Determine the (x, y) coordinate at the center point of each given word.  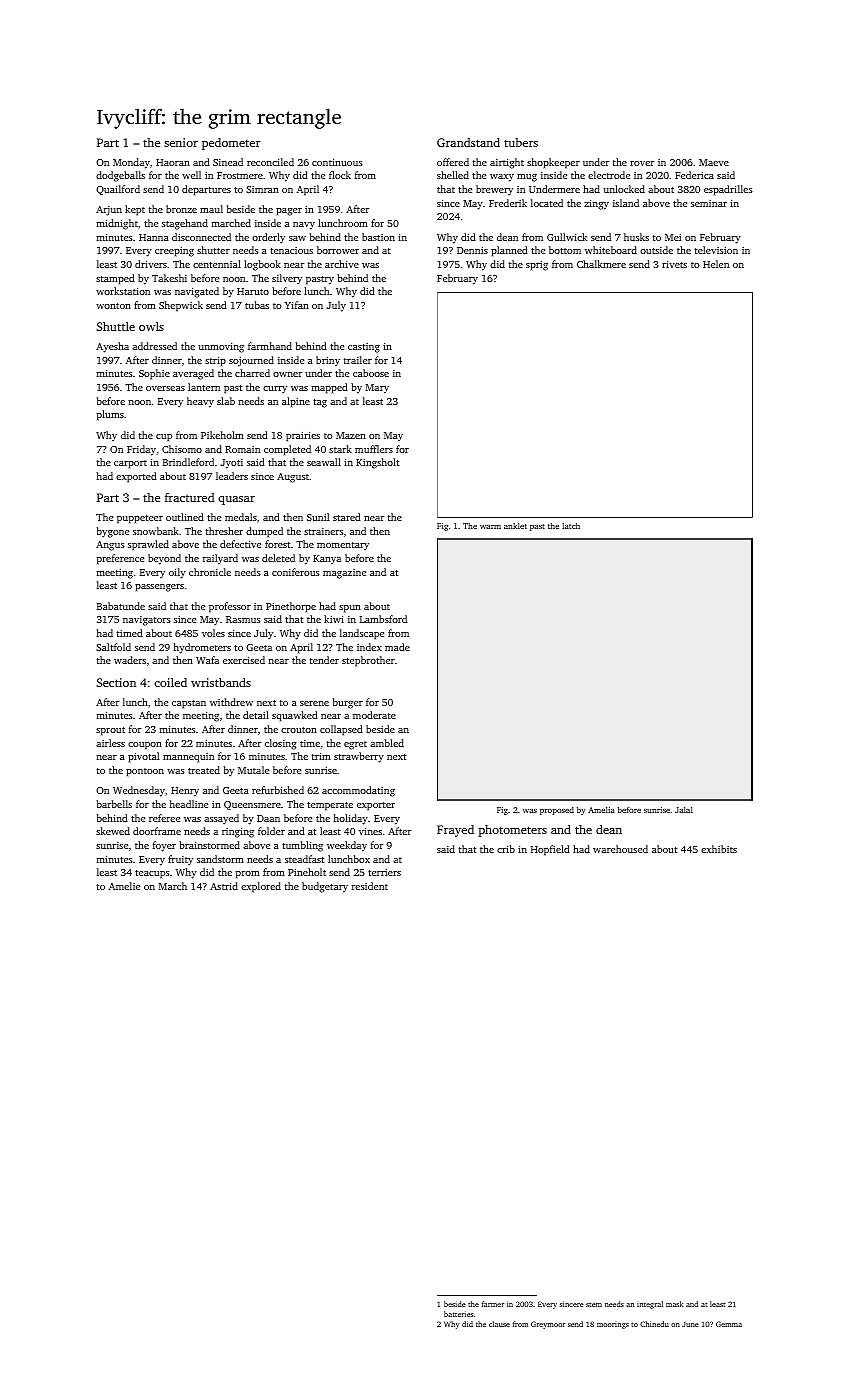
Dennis (472, 250)
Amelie (124, 886)
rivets (674, 264)
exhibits (719, 849)
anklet (515, 526)
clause (499, 1324)
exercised (244, 660)
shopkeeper (553, 163)
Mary (377, 389)
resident (370, 886)
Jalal (684, 810)
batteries (458, 1314)
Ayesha (112, 347)
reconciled (270, 162)
